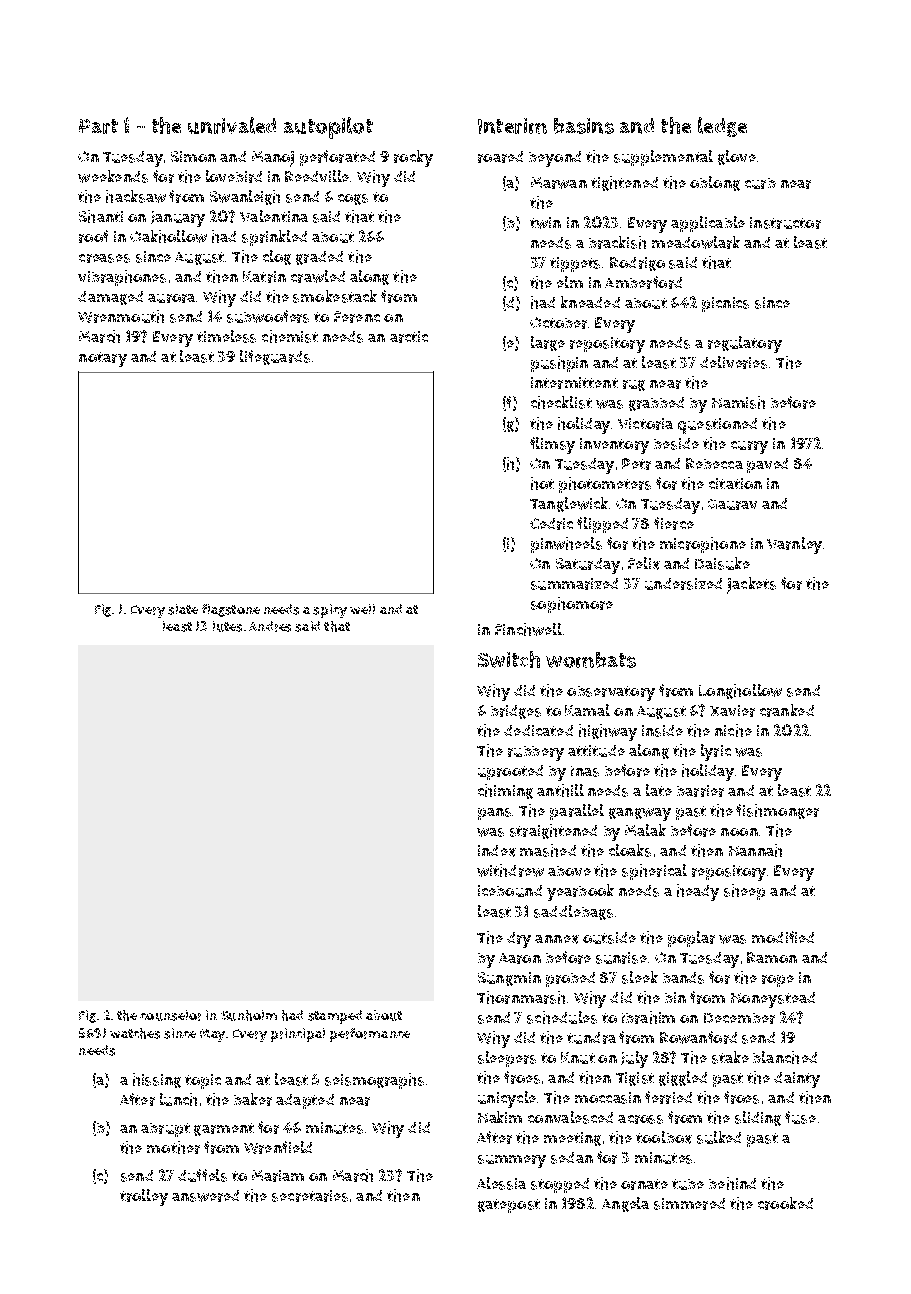 The image size is (911, 1294). What do you see at coordinates (509, 659) in the document?
I see `Switch` at bounding box center [509, 659].
